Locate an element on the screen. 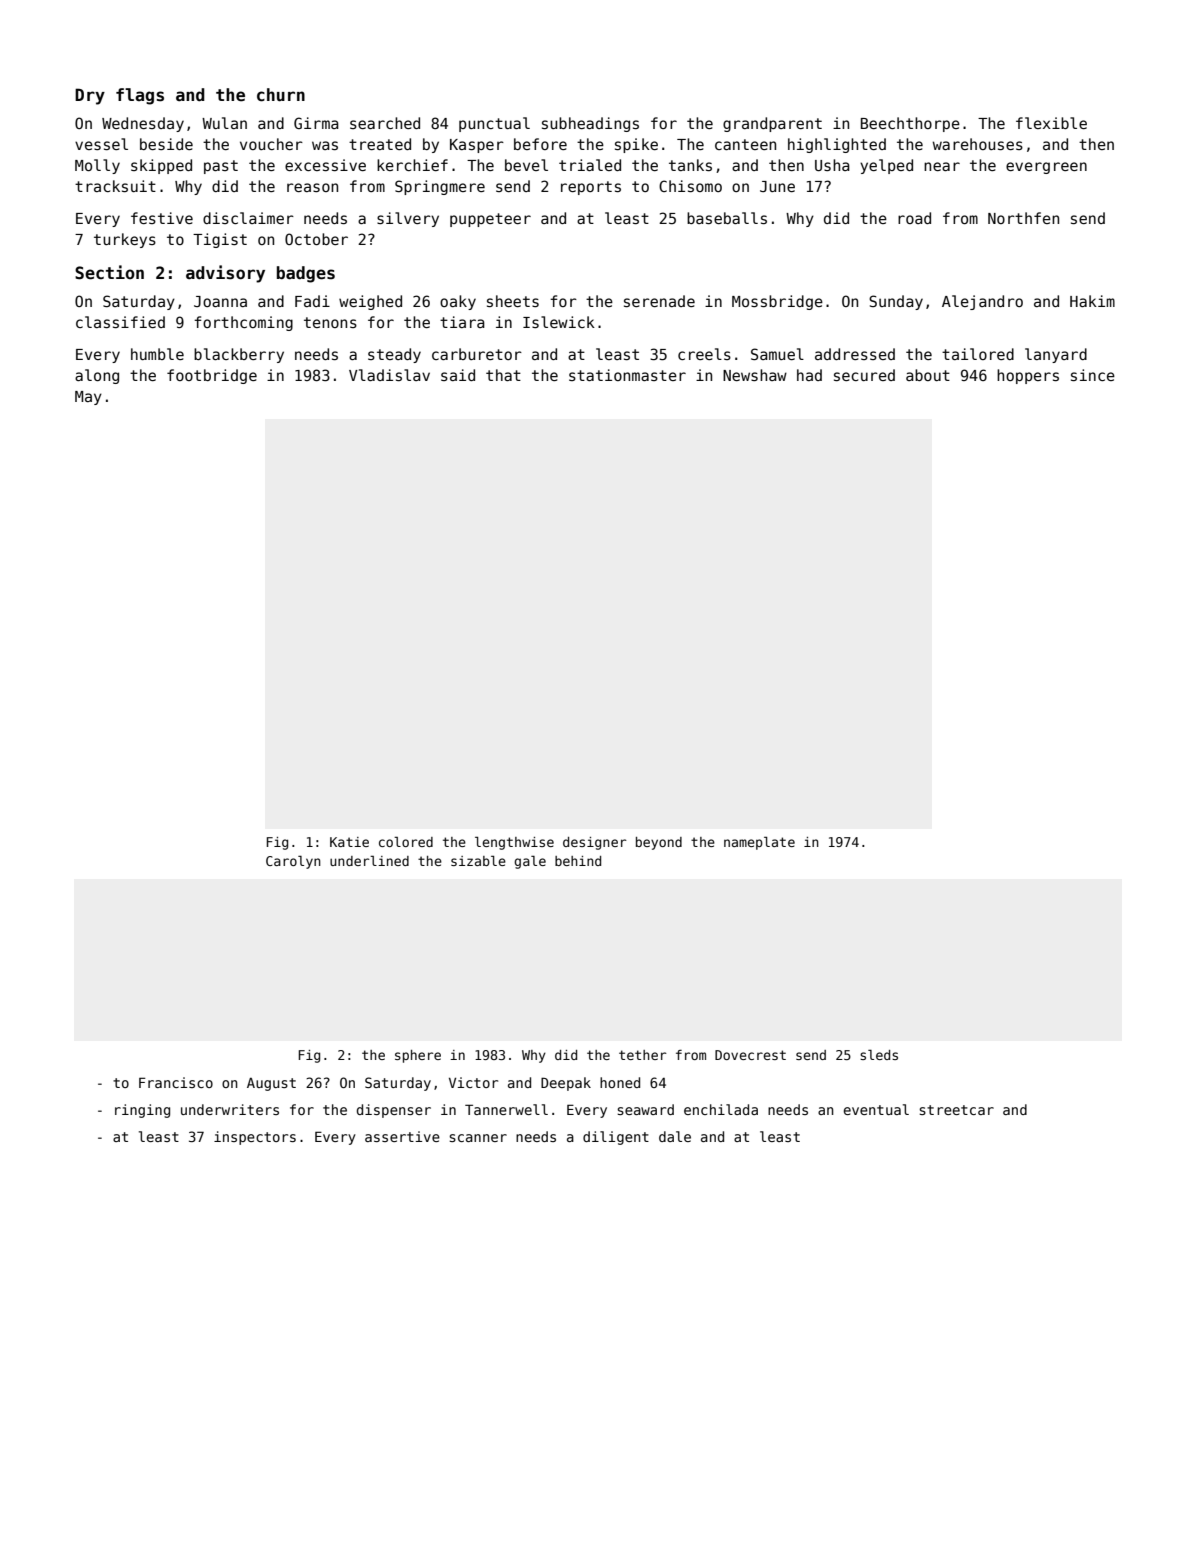 The width and height of the screenshot is (1197, 1549). punctual is located at coordinates (494, 124).
